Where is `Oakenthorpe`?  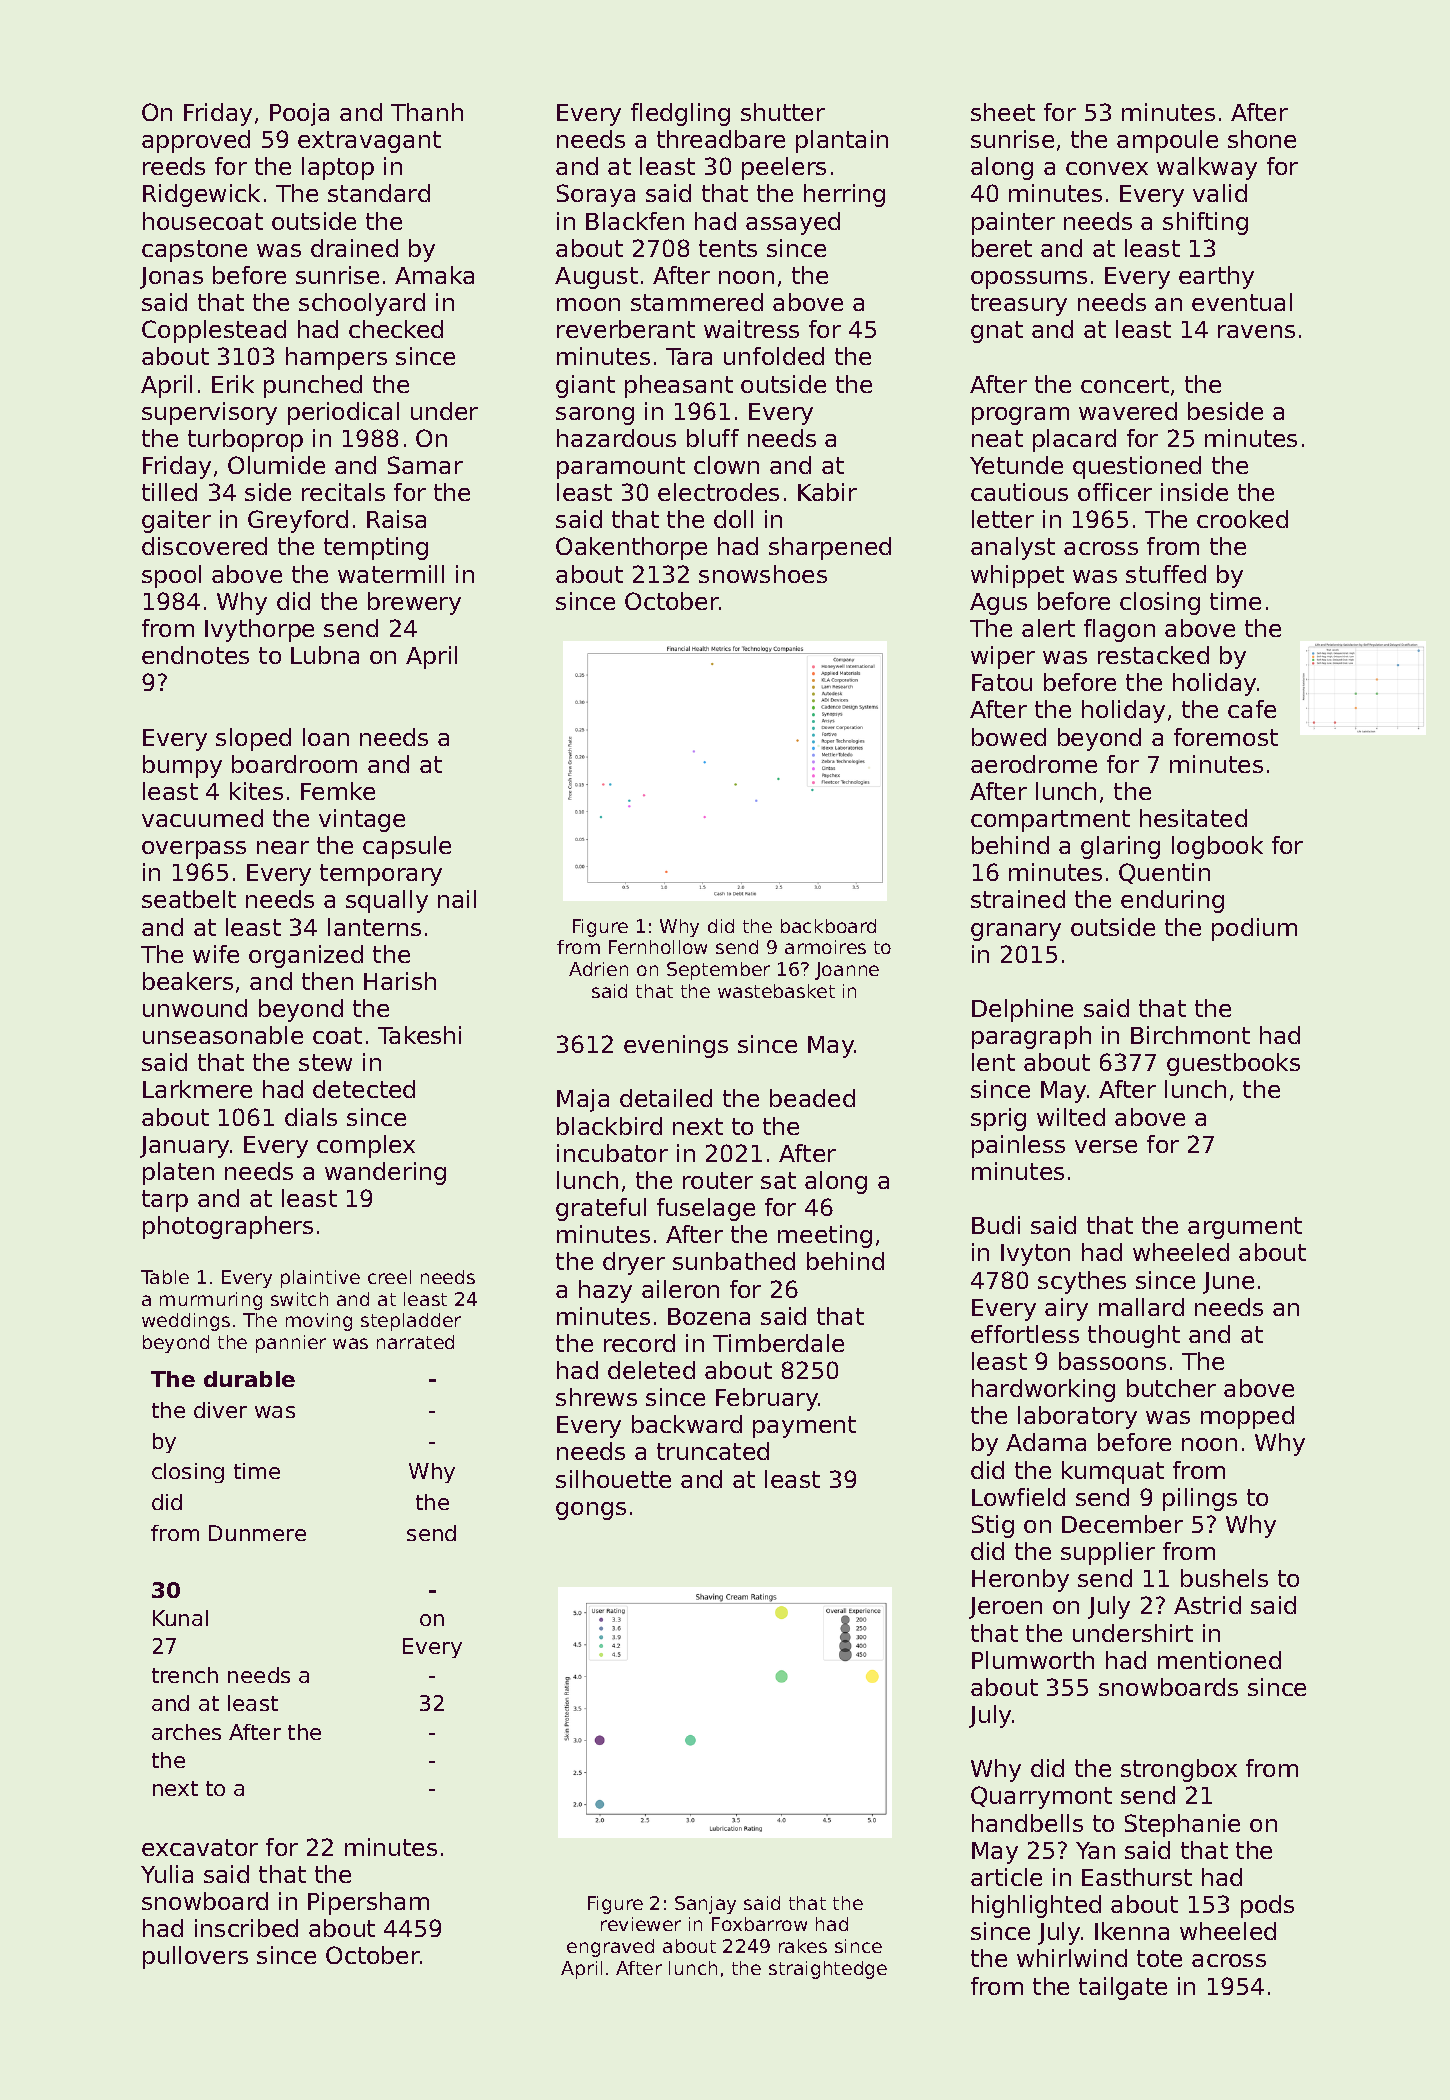
Oakenthorpe is located at coordinates (631, 548).
